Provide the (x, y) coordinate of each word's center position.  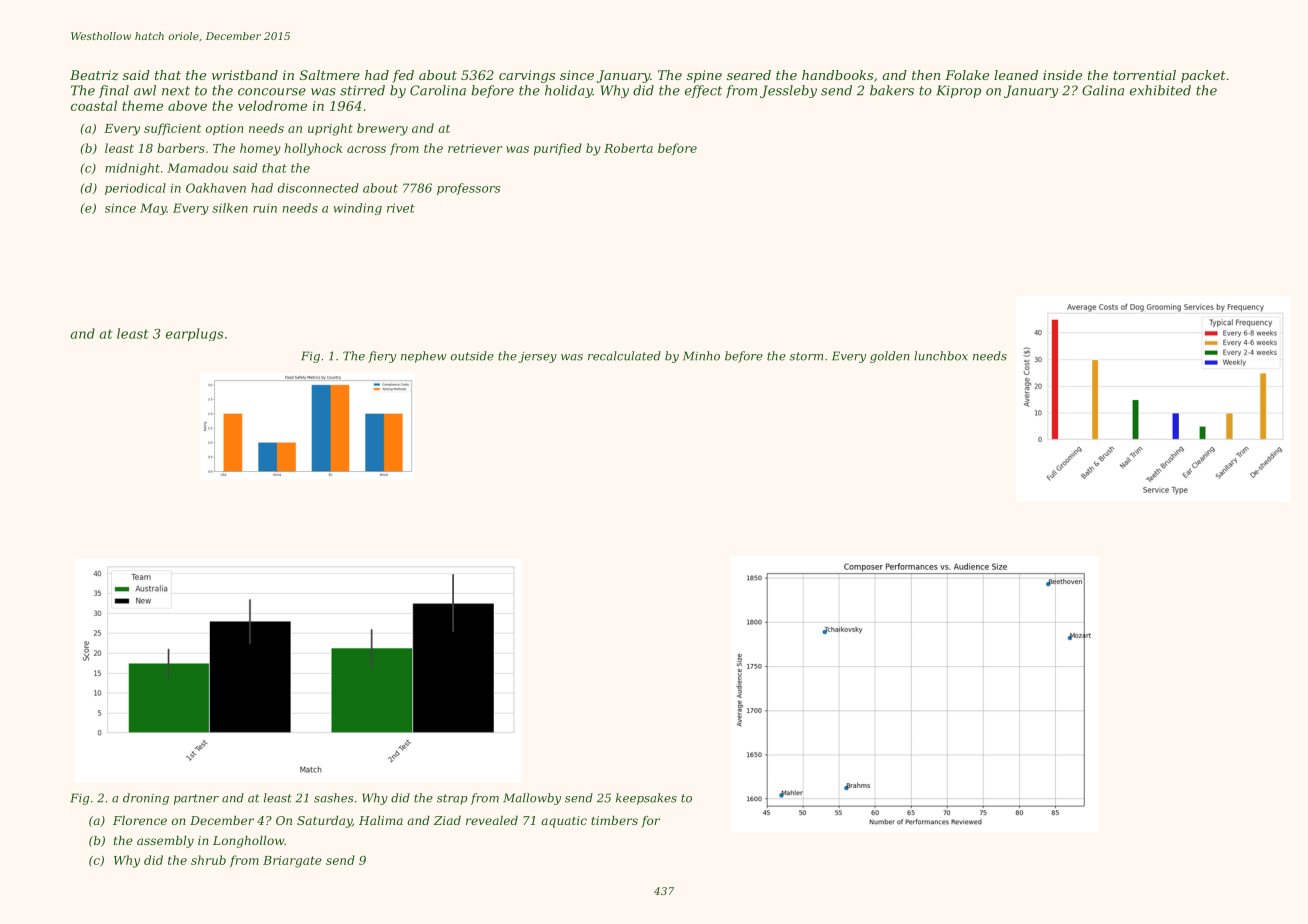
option (225, 130)
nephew (423, 357)
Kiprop (958, 91)
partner (196, 799)
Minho (701, 356)
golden (890, 357)
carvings (527, 76)
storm (806, 356)
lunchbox (941, 356)
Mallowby (532, 799)
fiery (382, 357)
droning (146, 799)
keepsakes (646, 799)
